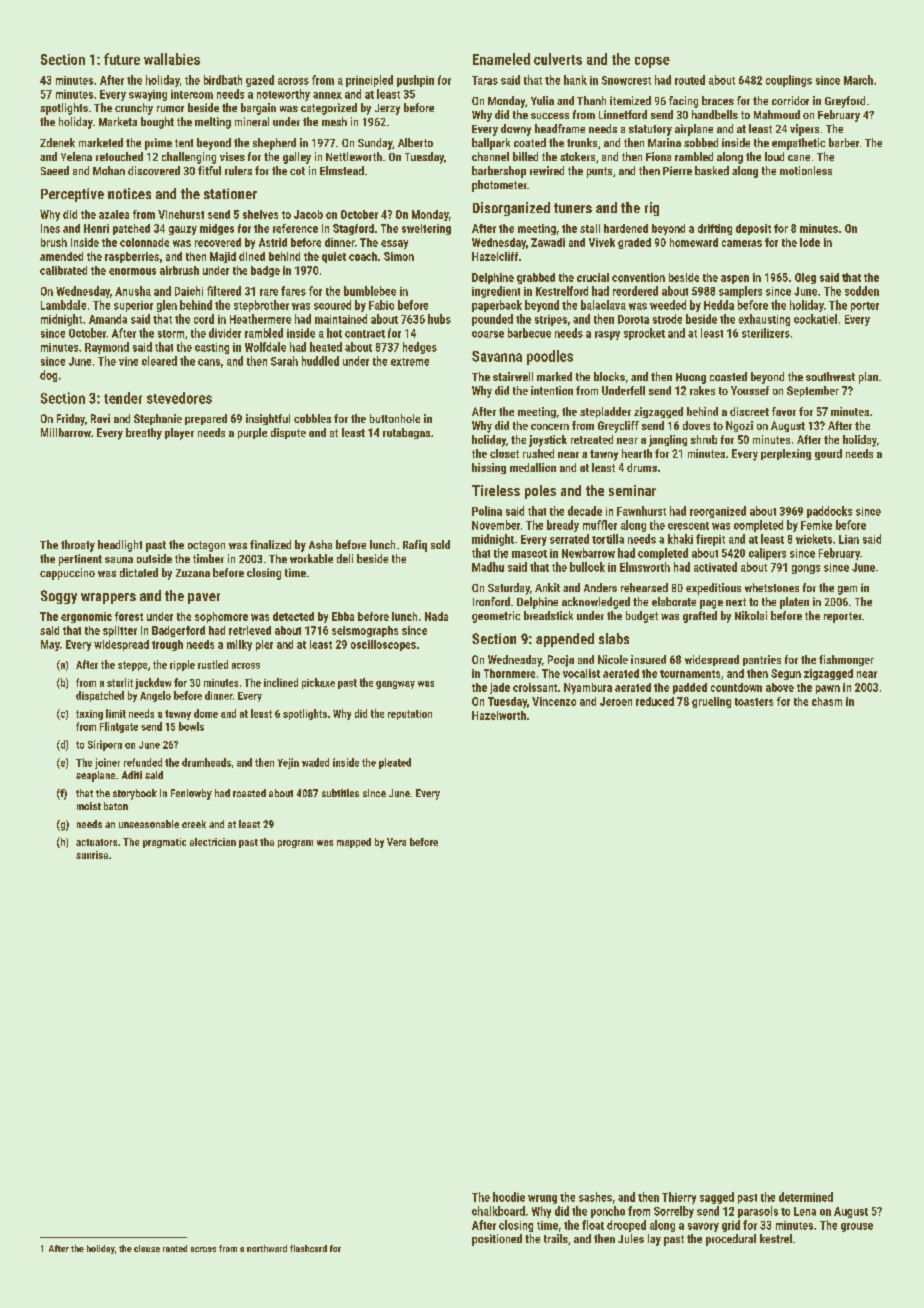 The height and width of the document is (1308, 924). What do you see at coordinates (847, 590) in the document?
I see `gem` at bounding box center [847, 590].
